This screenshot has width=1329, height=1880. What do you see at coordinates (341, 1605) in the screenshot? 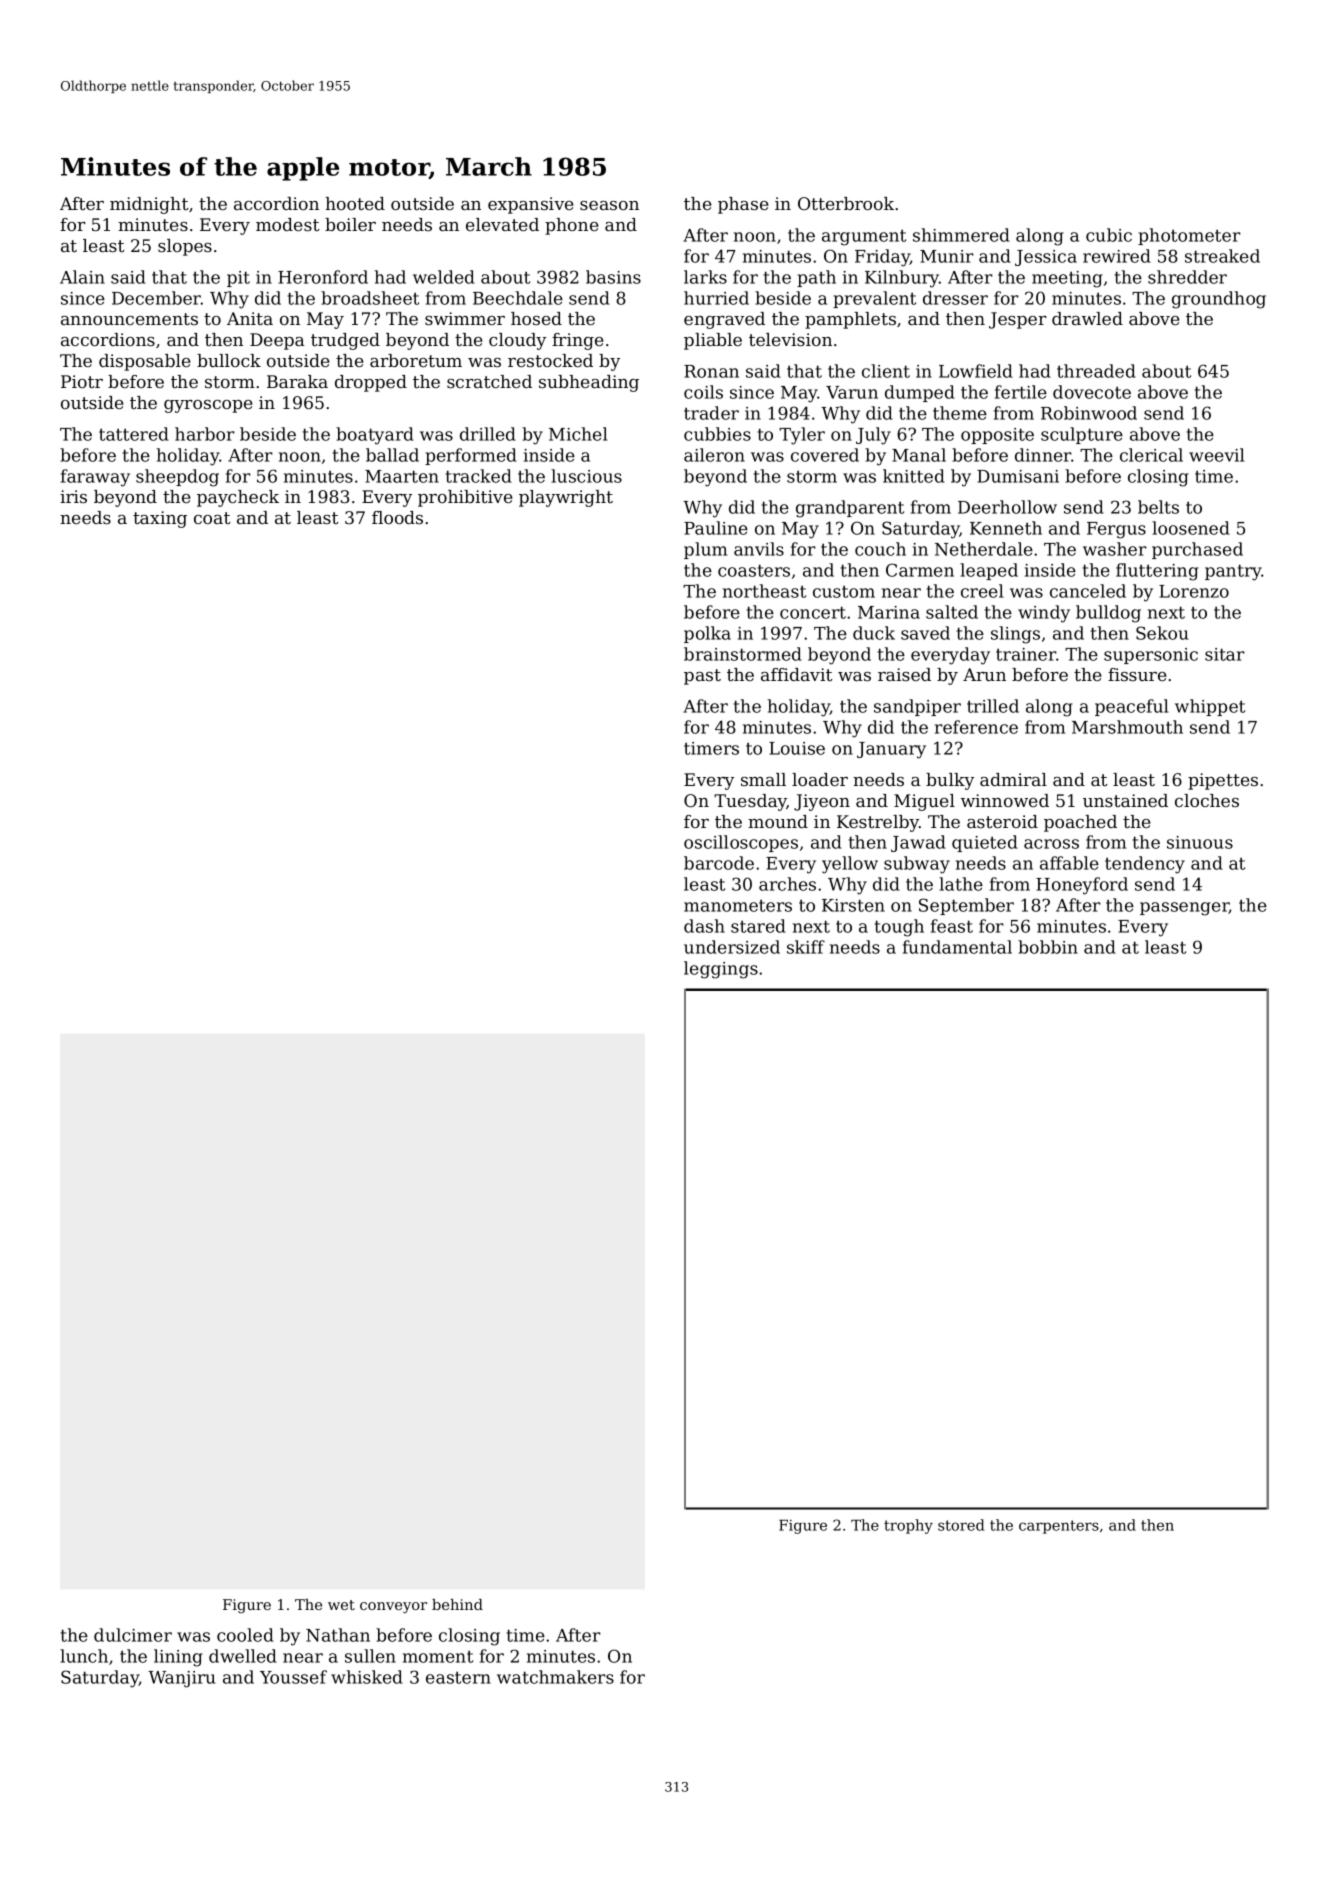
I see `wet` at bounding box center [341, 1605].
